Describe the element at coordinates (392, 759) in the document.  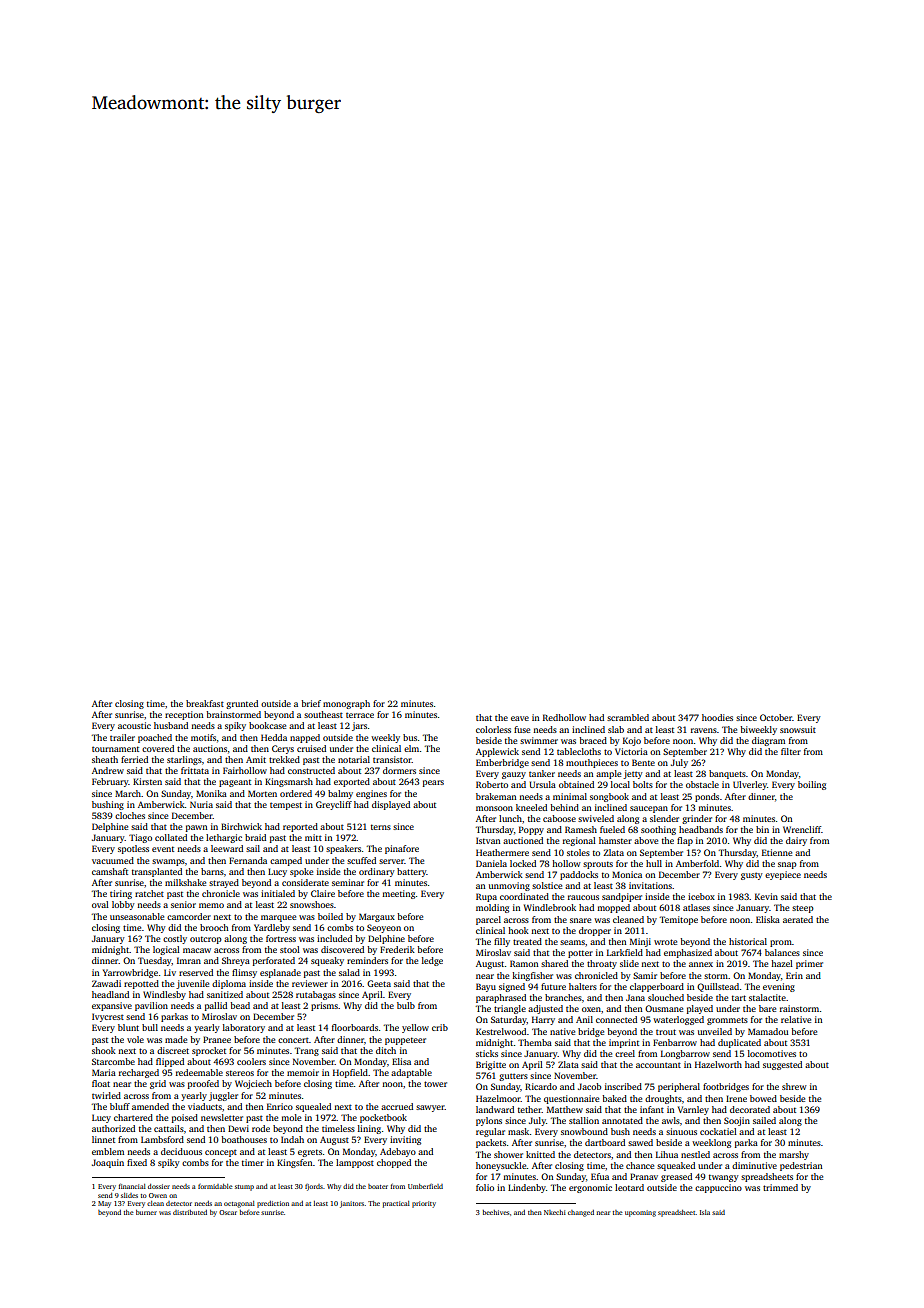
I see `transistor` at that location.
